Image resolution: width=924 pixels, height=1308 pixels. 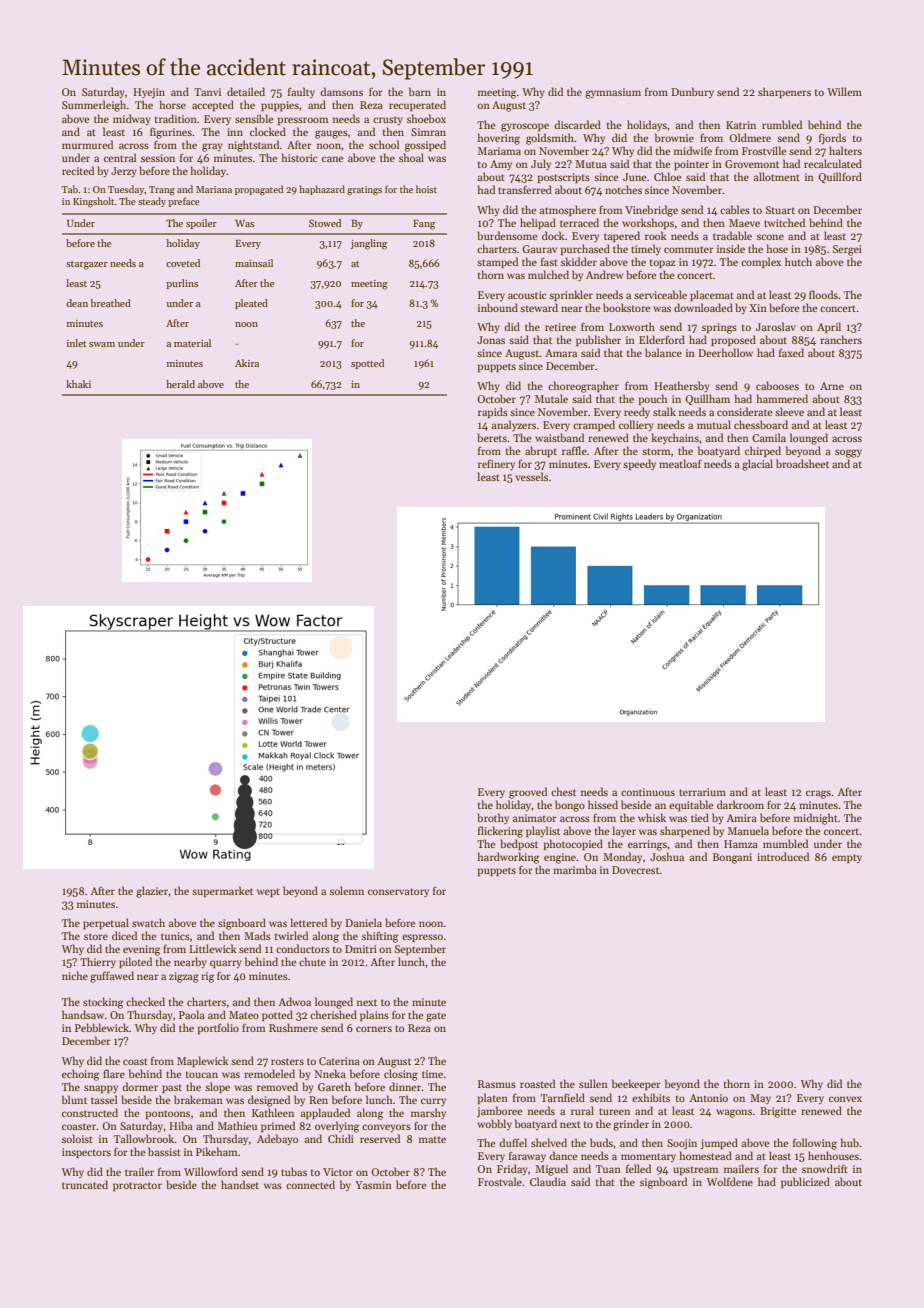 What do you see at coordinates (420, 91) in the screenshot?
I see `barn` at bounding box center [420, 91].
